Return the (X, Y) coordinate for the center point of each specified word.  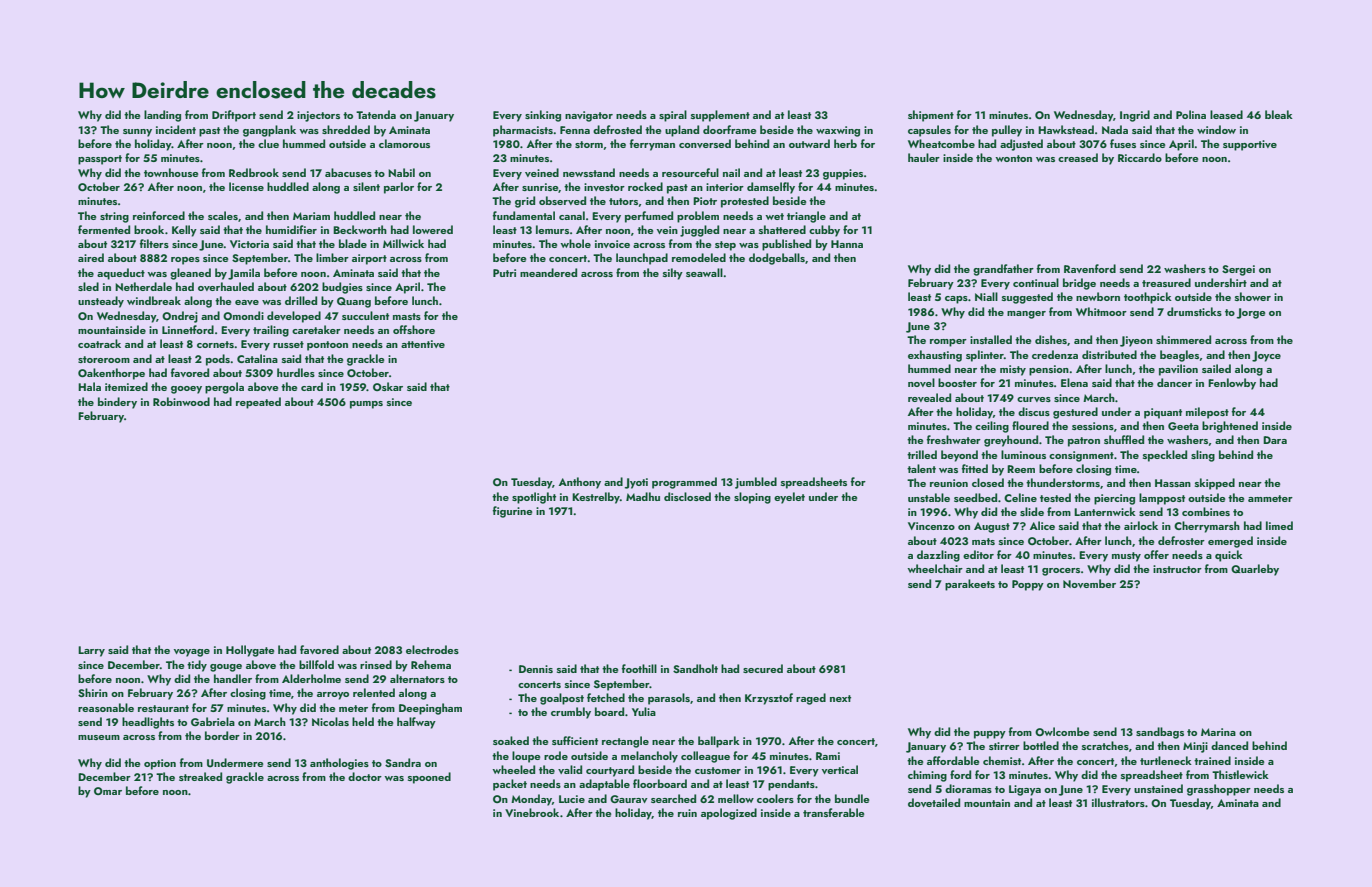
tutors (623, 201)
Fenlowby (1232, 384)
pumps (366, 405)
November (1089, 583)
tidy (197, 666)
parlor (399, 188)
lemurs (552, 229)
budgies (342, 288)
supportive (1250, 145)
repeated (258, 403)
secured (763, 668)
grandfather (1003, 270)
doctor (365, 776)
